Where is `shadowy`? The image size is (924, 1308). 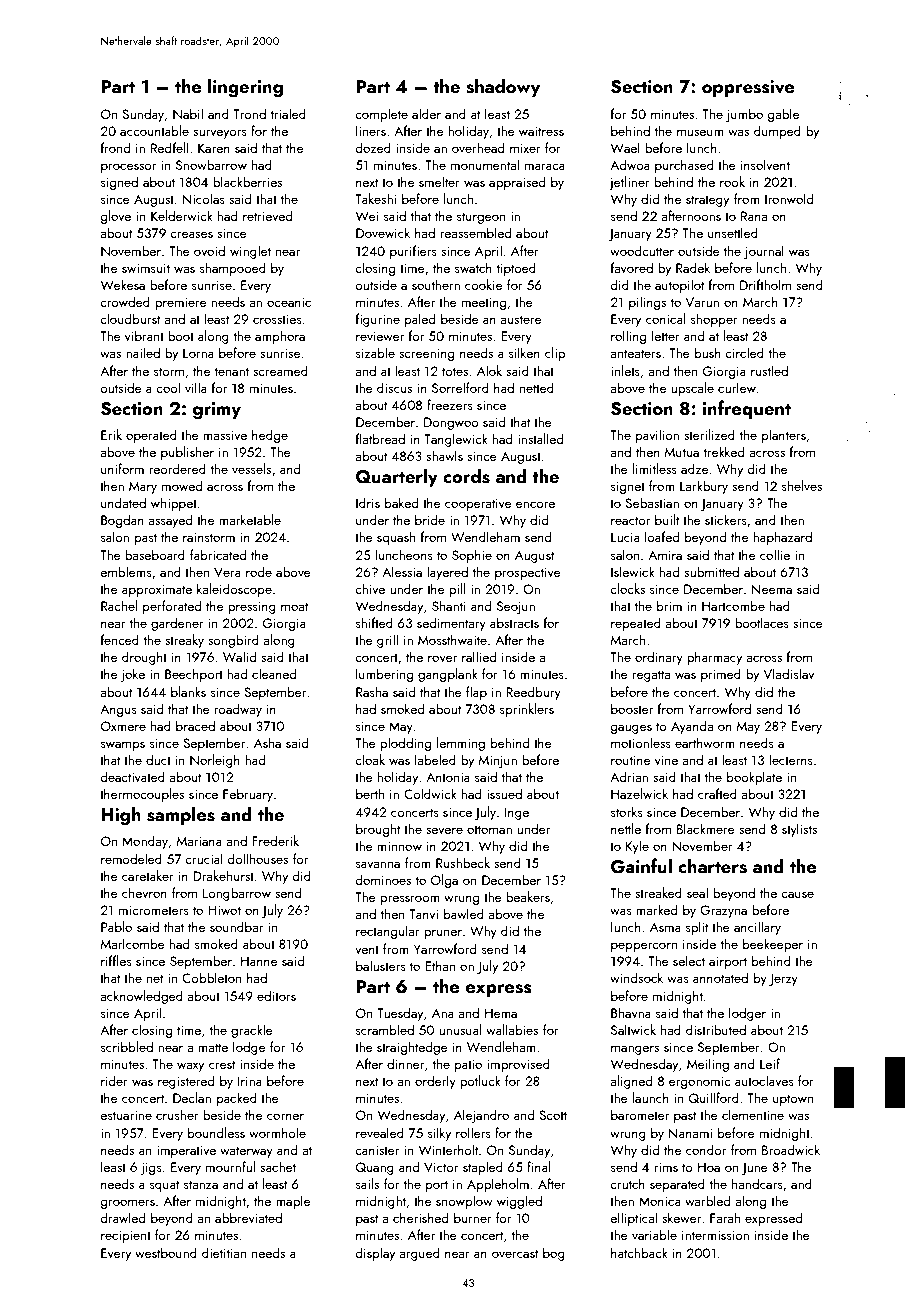
shadowy is located at coordinates (503, 87).
